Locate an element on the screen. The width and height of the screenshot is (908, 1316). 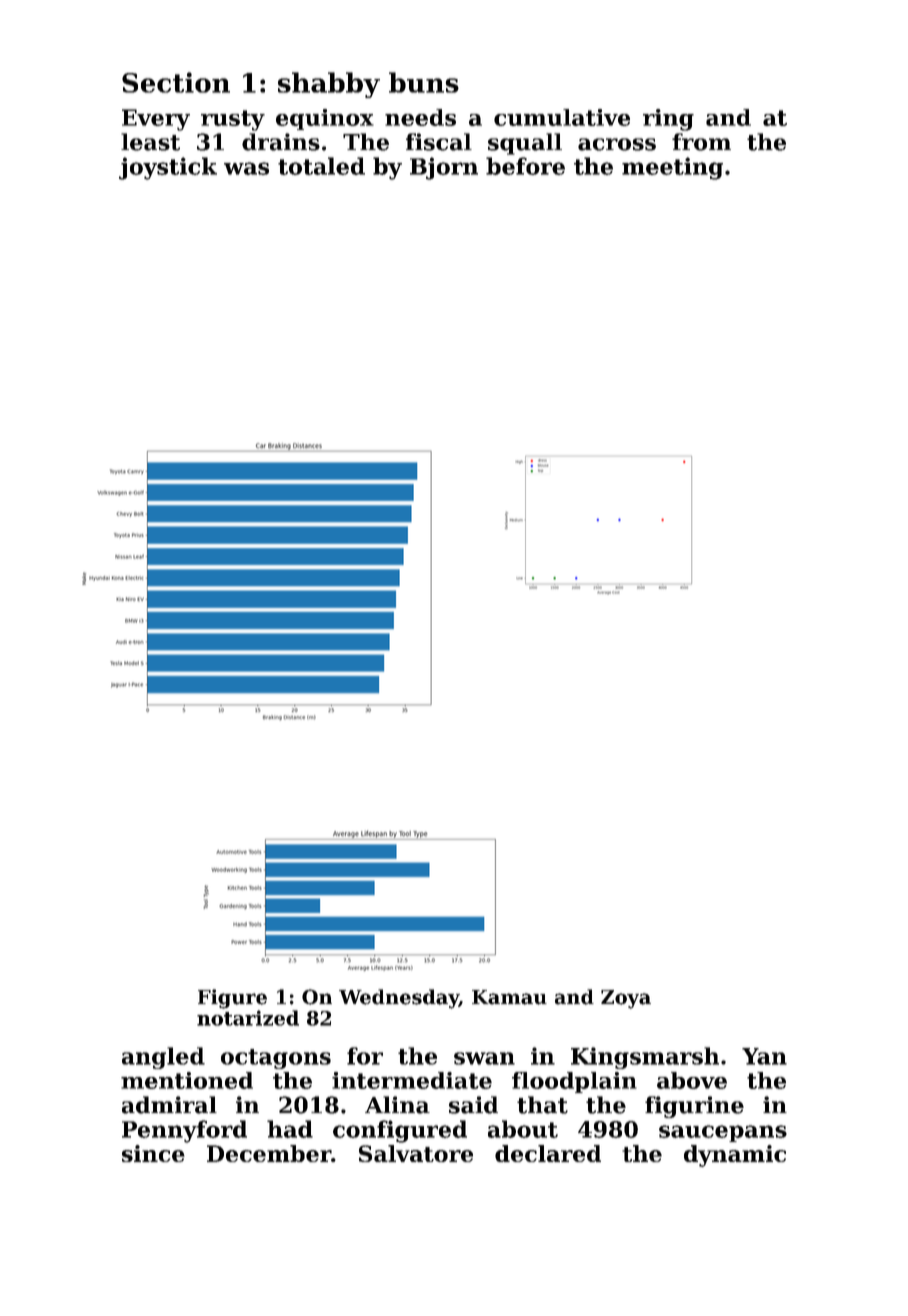
shabby is located at coordinates (329, 85).
